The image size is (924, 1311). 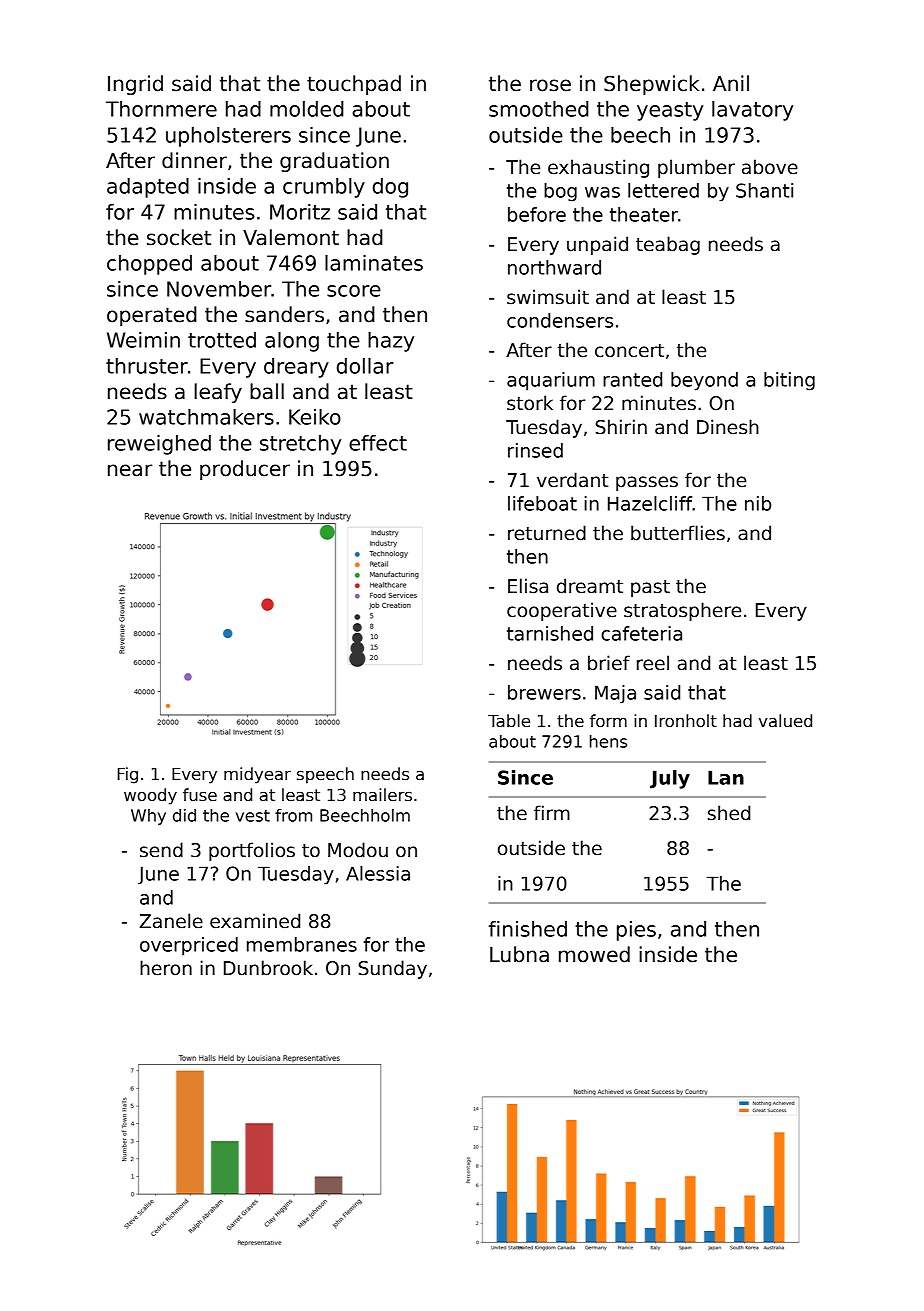 I want to click on Lan, so click(x=726, y=777).
